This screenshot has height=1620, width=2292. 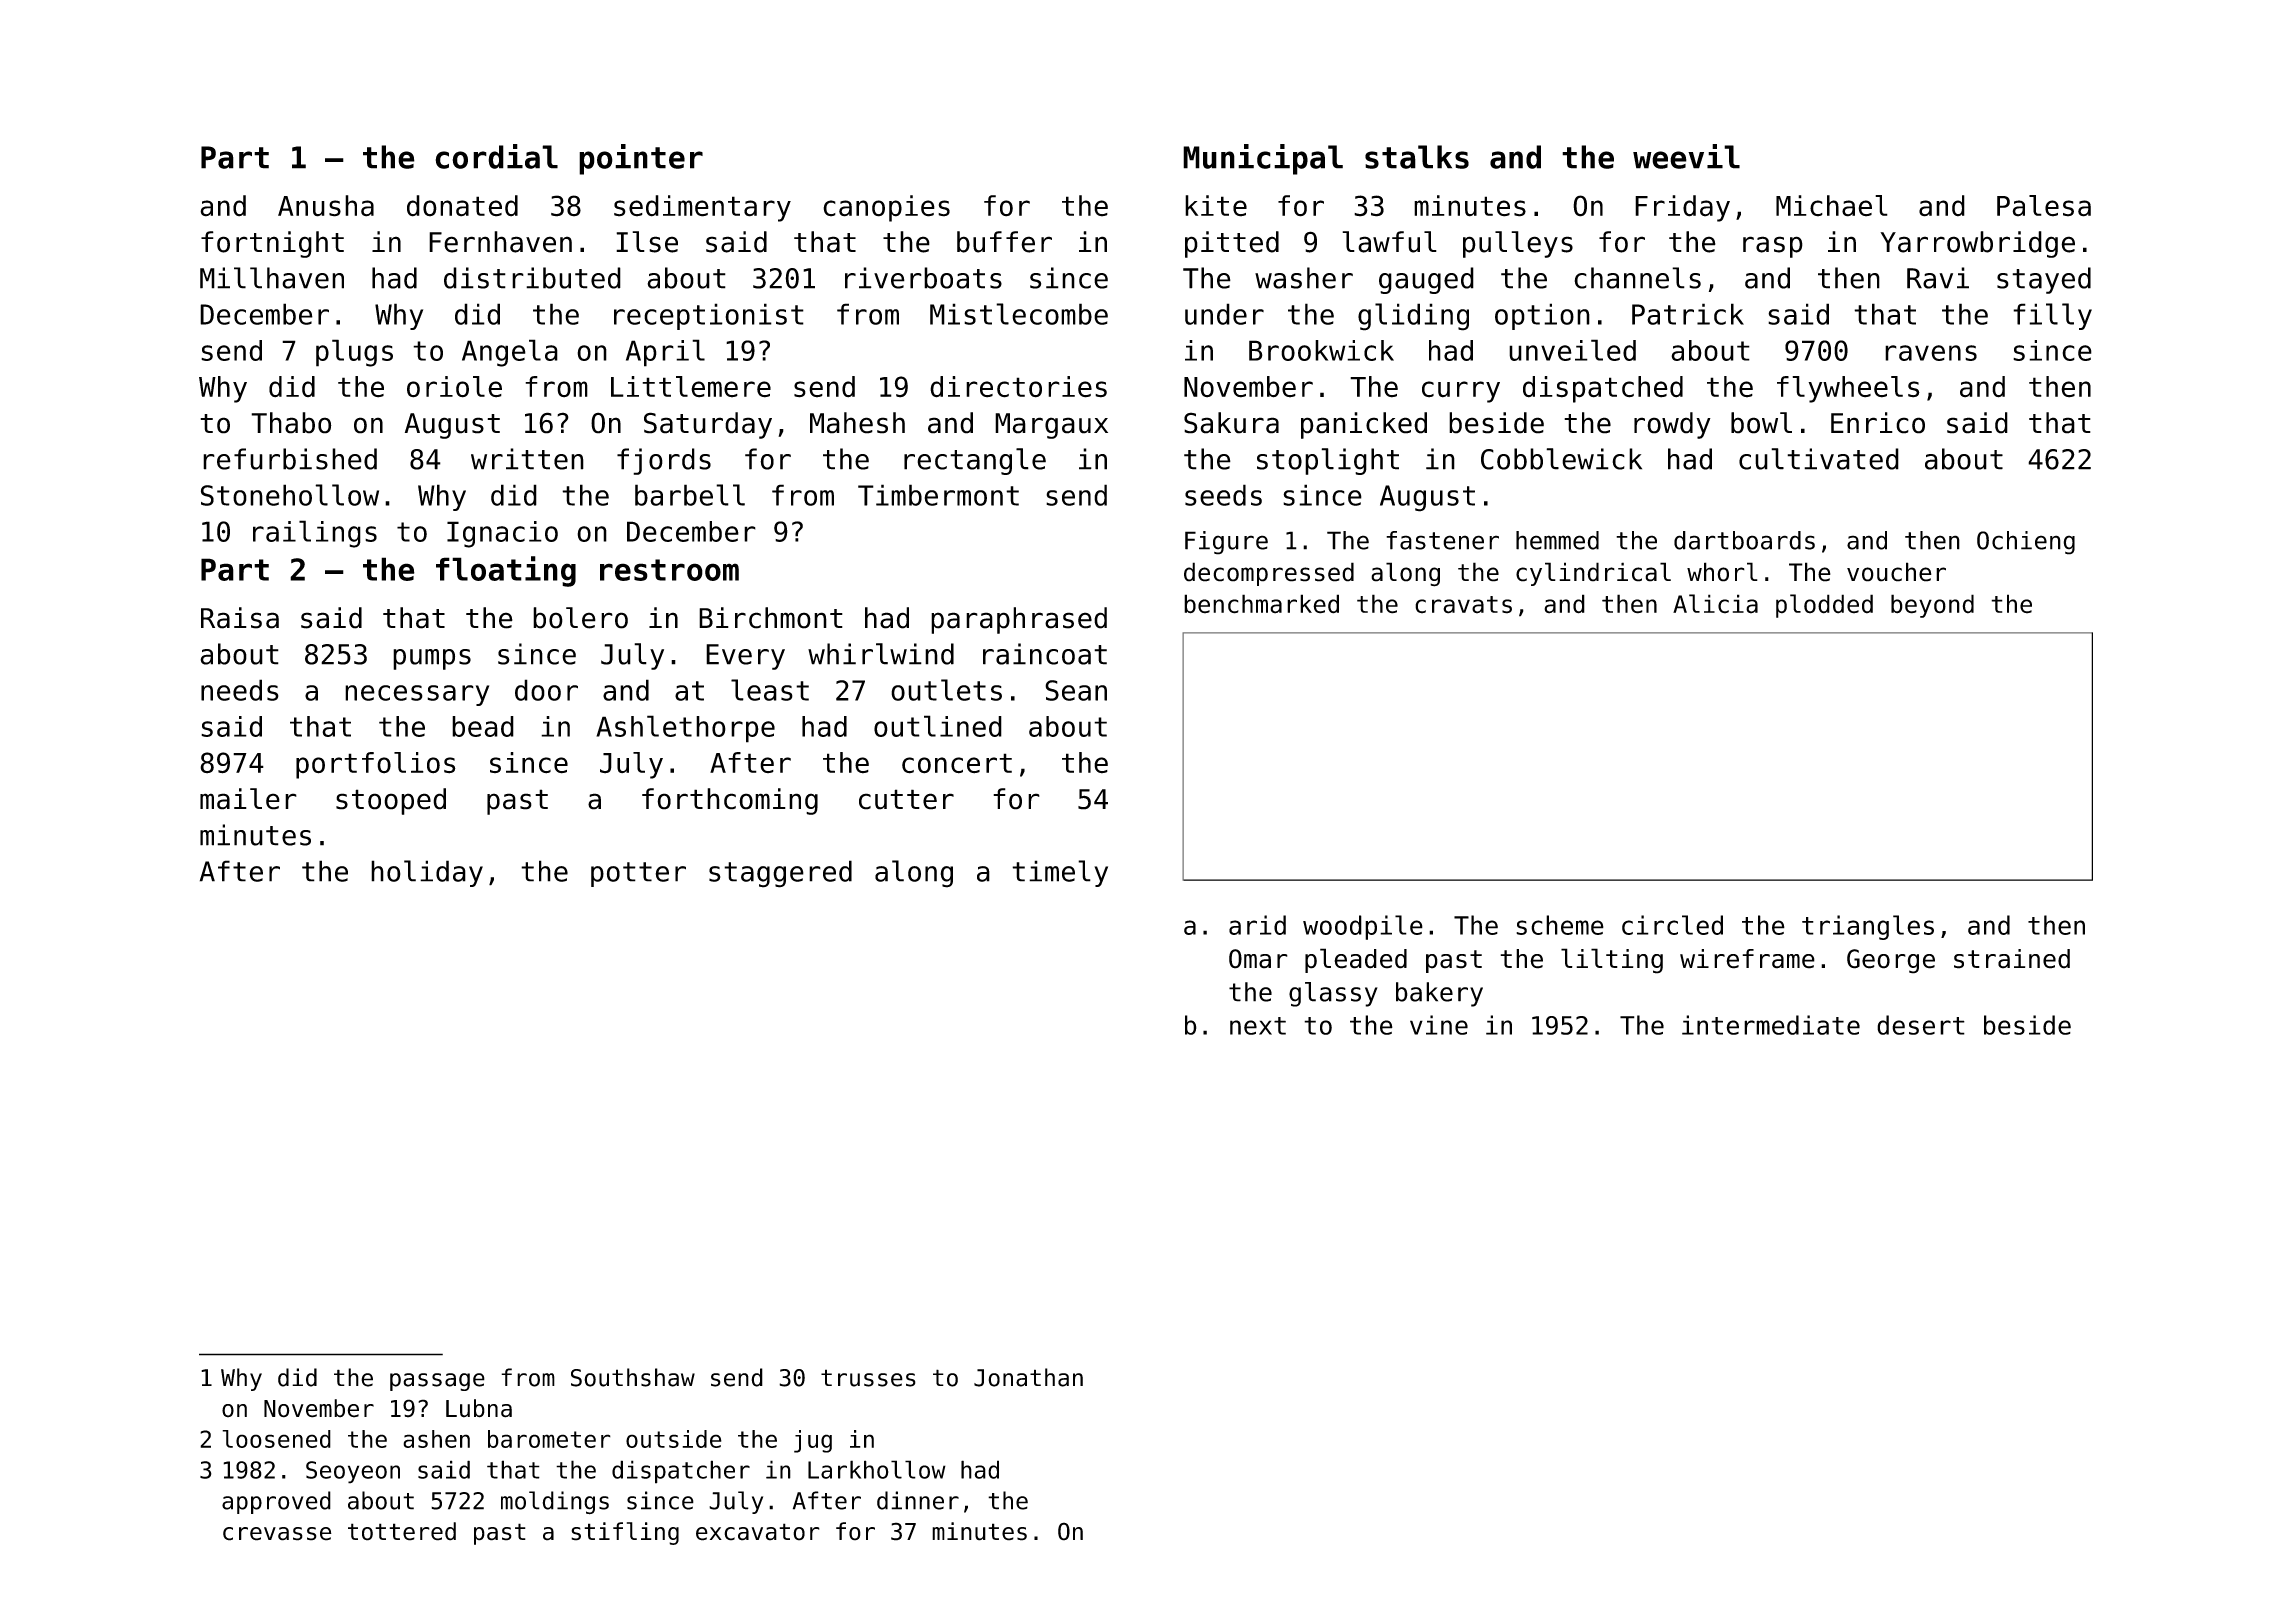 What do you see at coordinates (633, 1377) in the screenshot?
I see `Southshaw` at bounding box center [633, 1377].
